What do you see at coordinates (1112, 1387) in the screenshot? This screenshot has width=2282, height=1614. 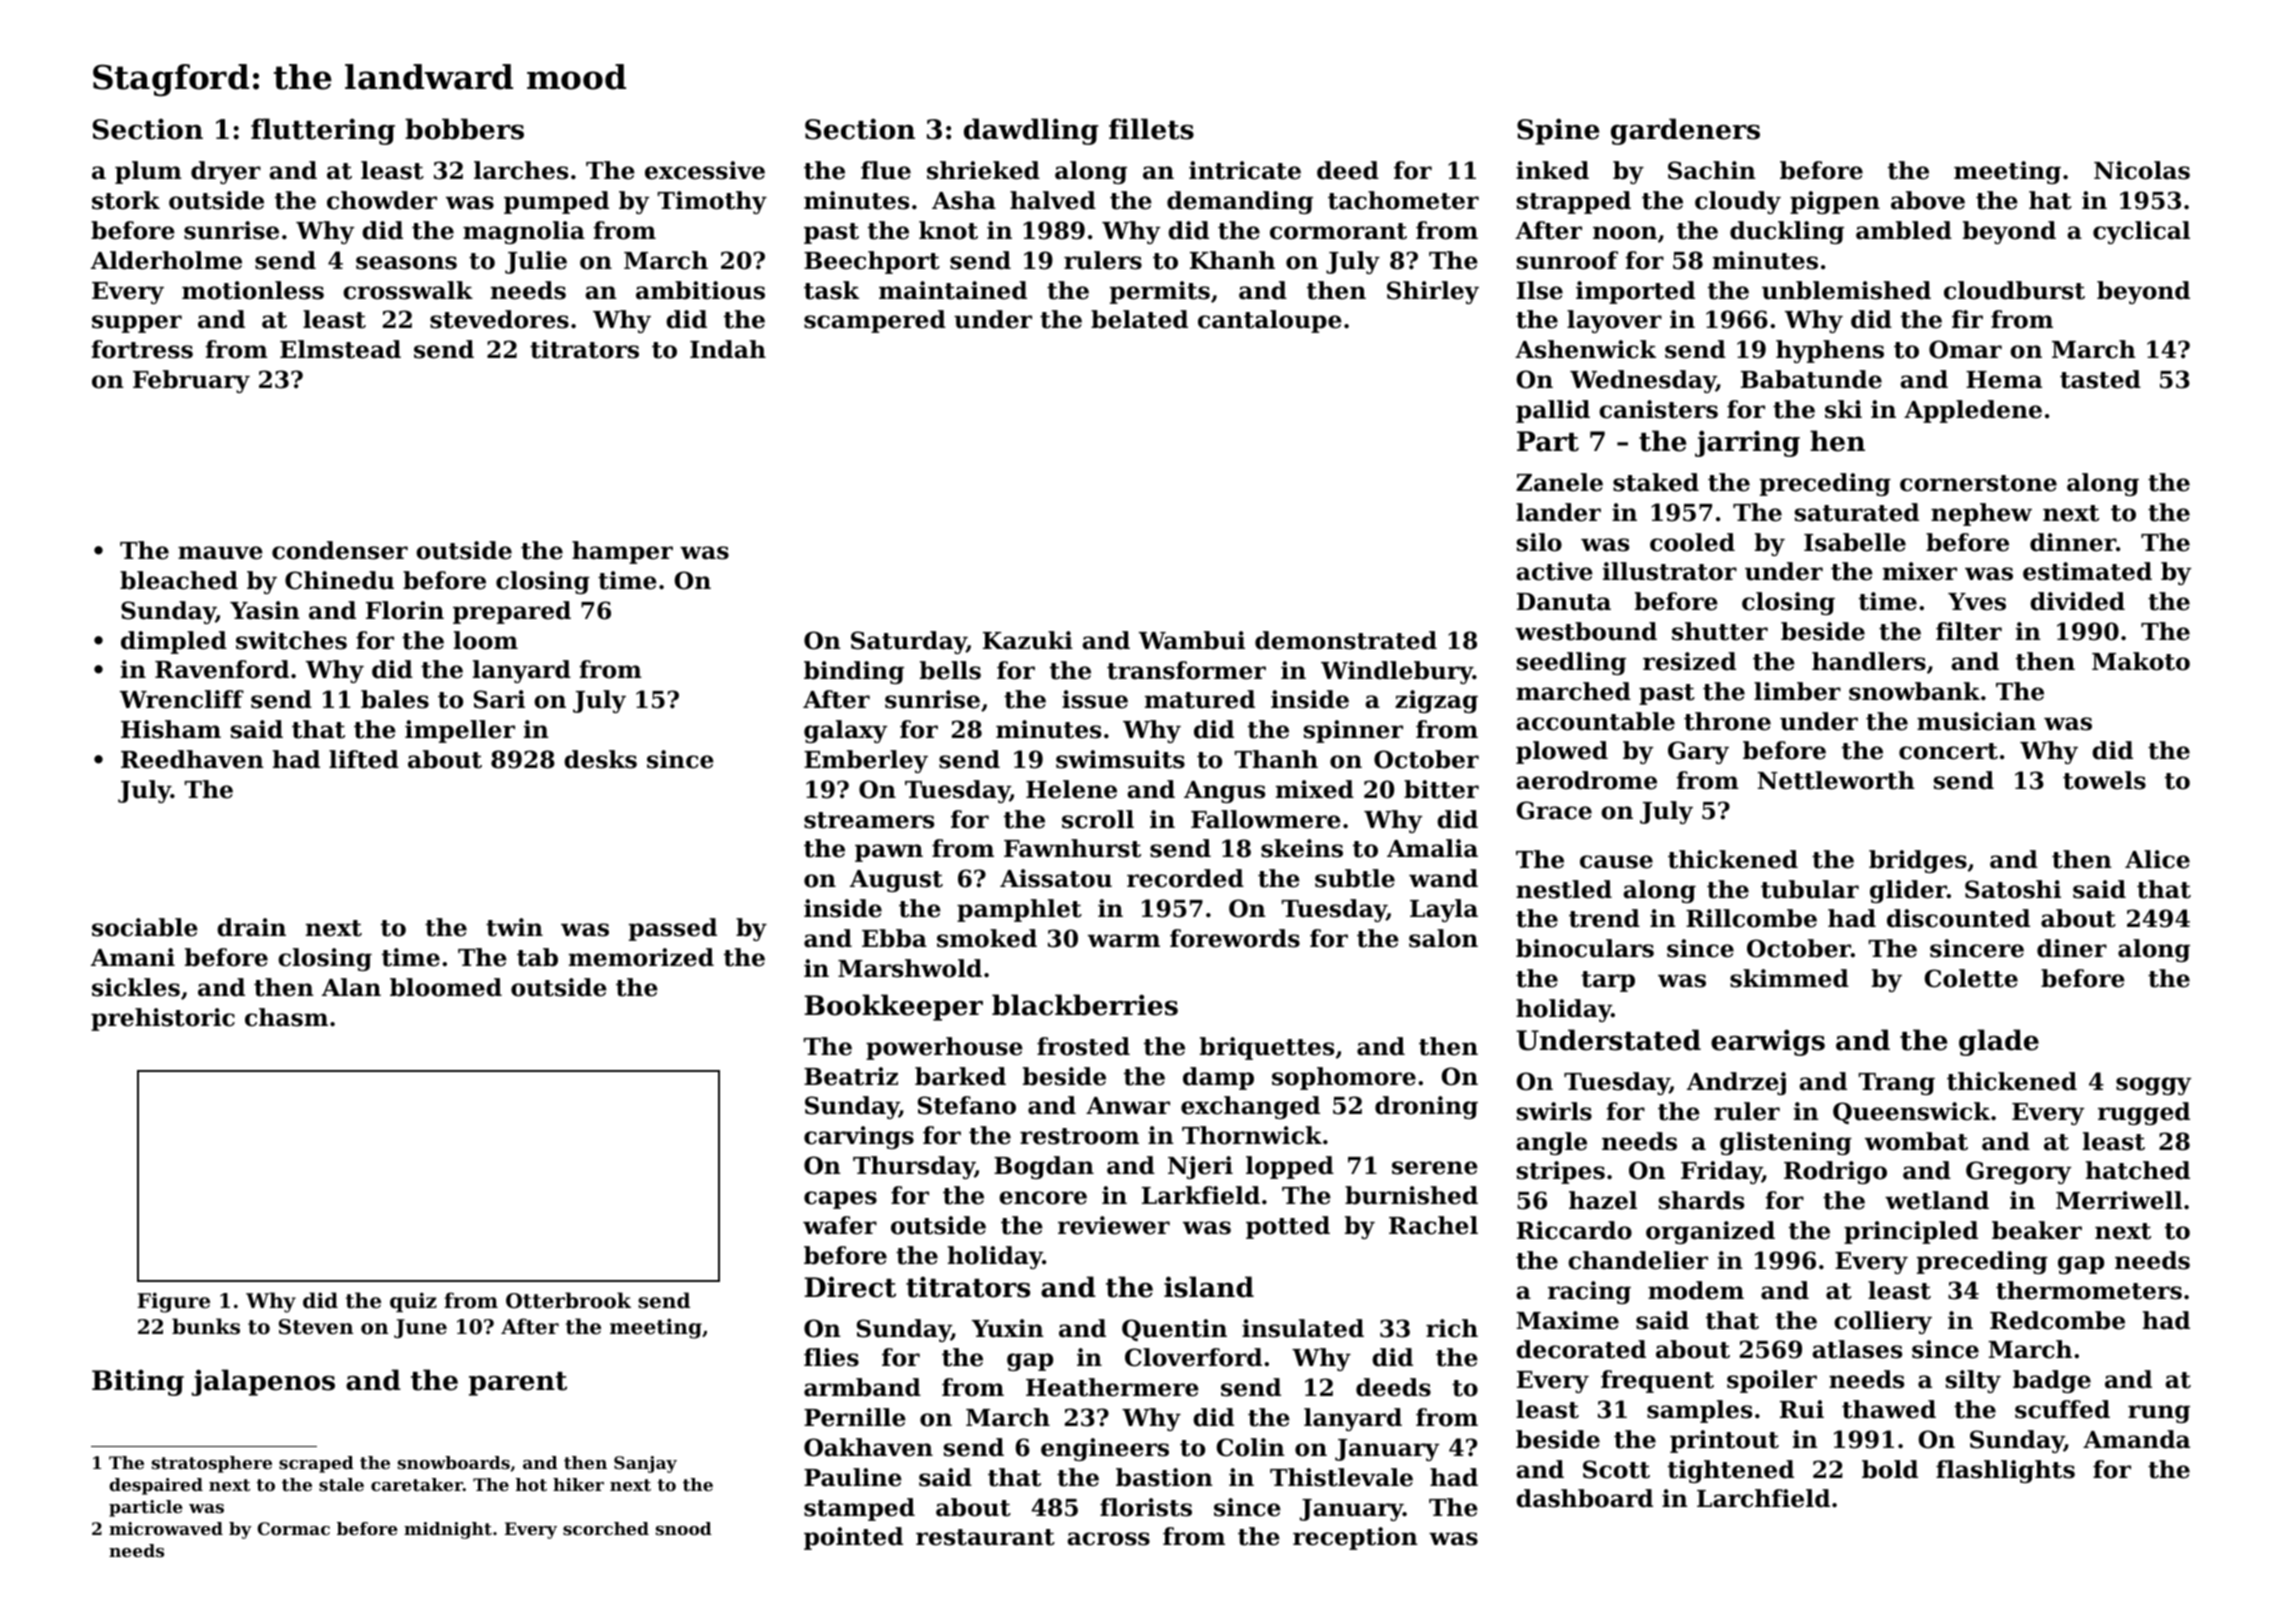 I see `Heathermere` at bounding box center [1112, 1387].
